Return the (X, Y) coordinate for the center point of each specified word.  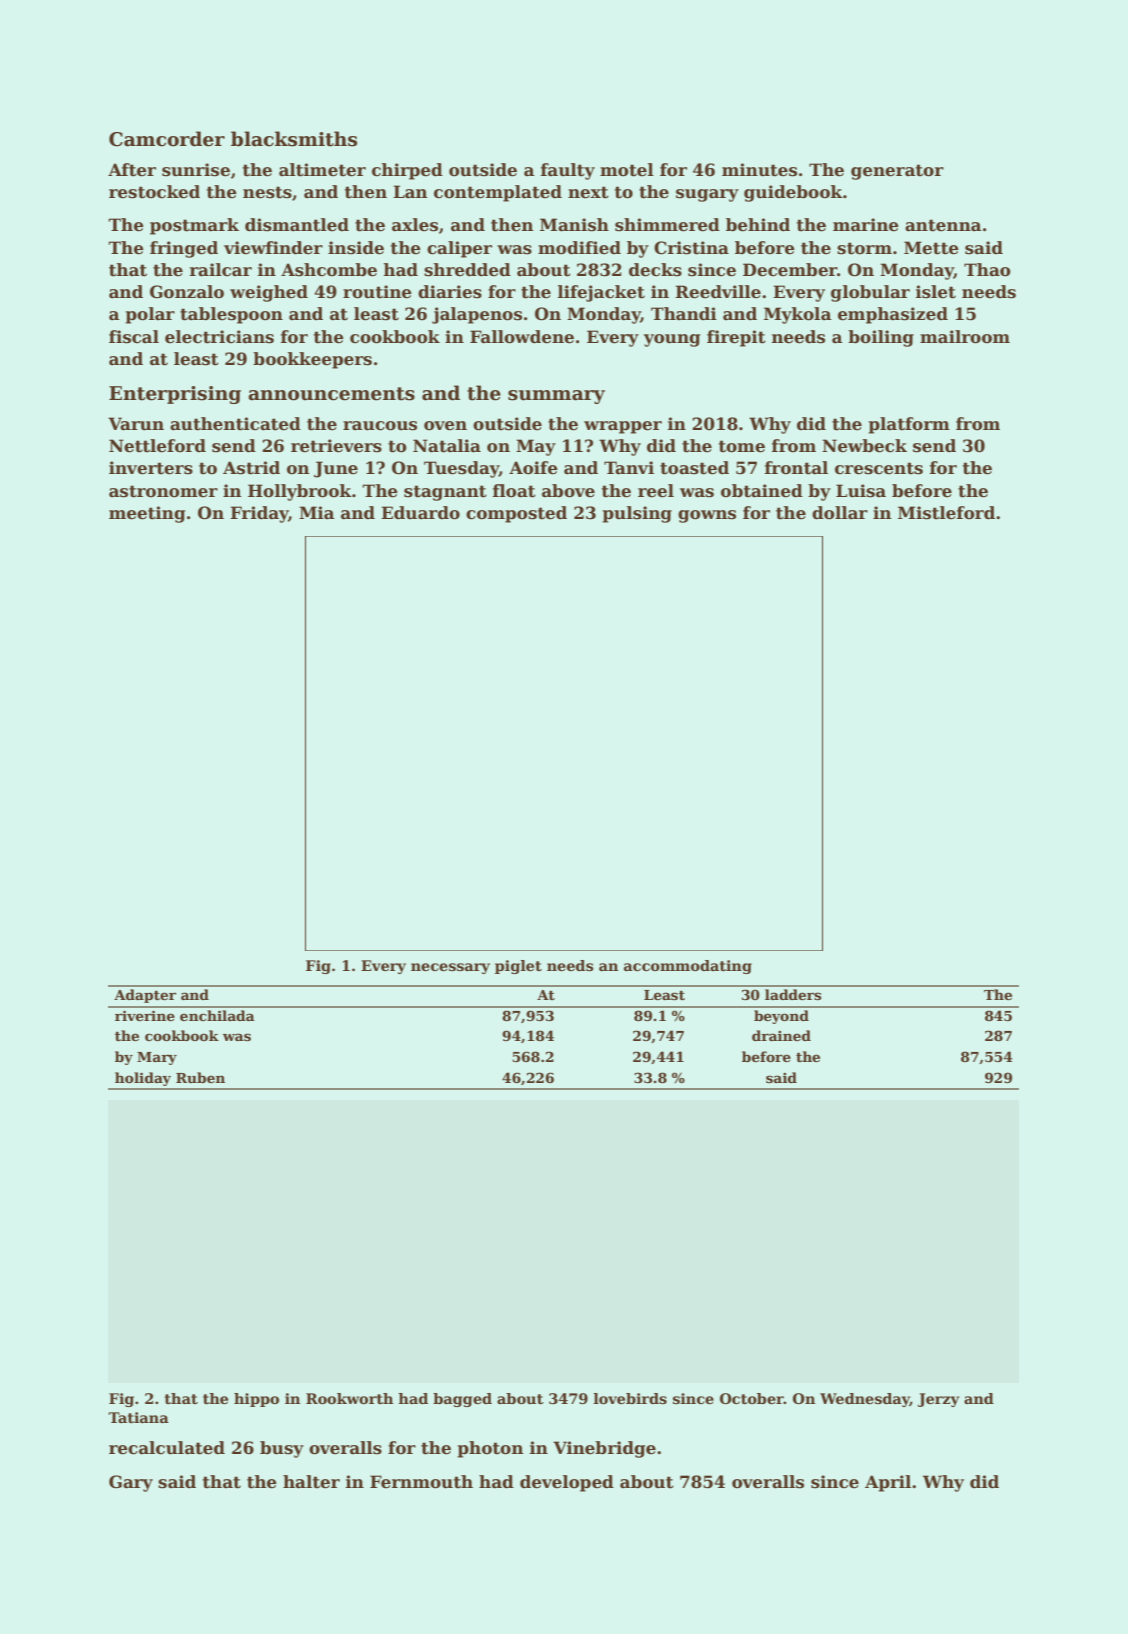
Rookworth (349, 1398)
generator (897, 172)
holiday (143, 1079)
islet (936, 292)
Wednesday (865, 1400)
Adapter (145, 996)
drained (781, 1035)
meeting (147, 514)
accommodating (688, 967)
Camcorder (167, 139)
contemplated (498, 193)
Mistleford (946, 513)
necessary (450, 968)
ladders (793, 994)
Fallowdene (522, 337)
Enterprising (175, 395)
